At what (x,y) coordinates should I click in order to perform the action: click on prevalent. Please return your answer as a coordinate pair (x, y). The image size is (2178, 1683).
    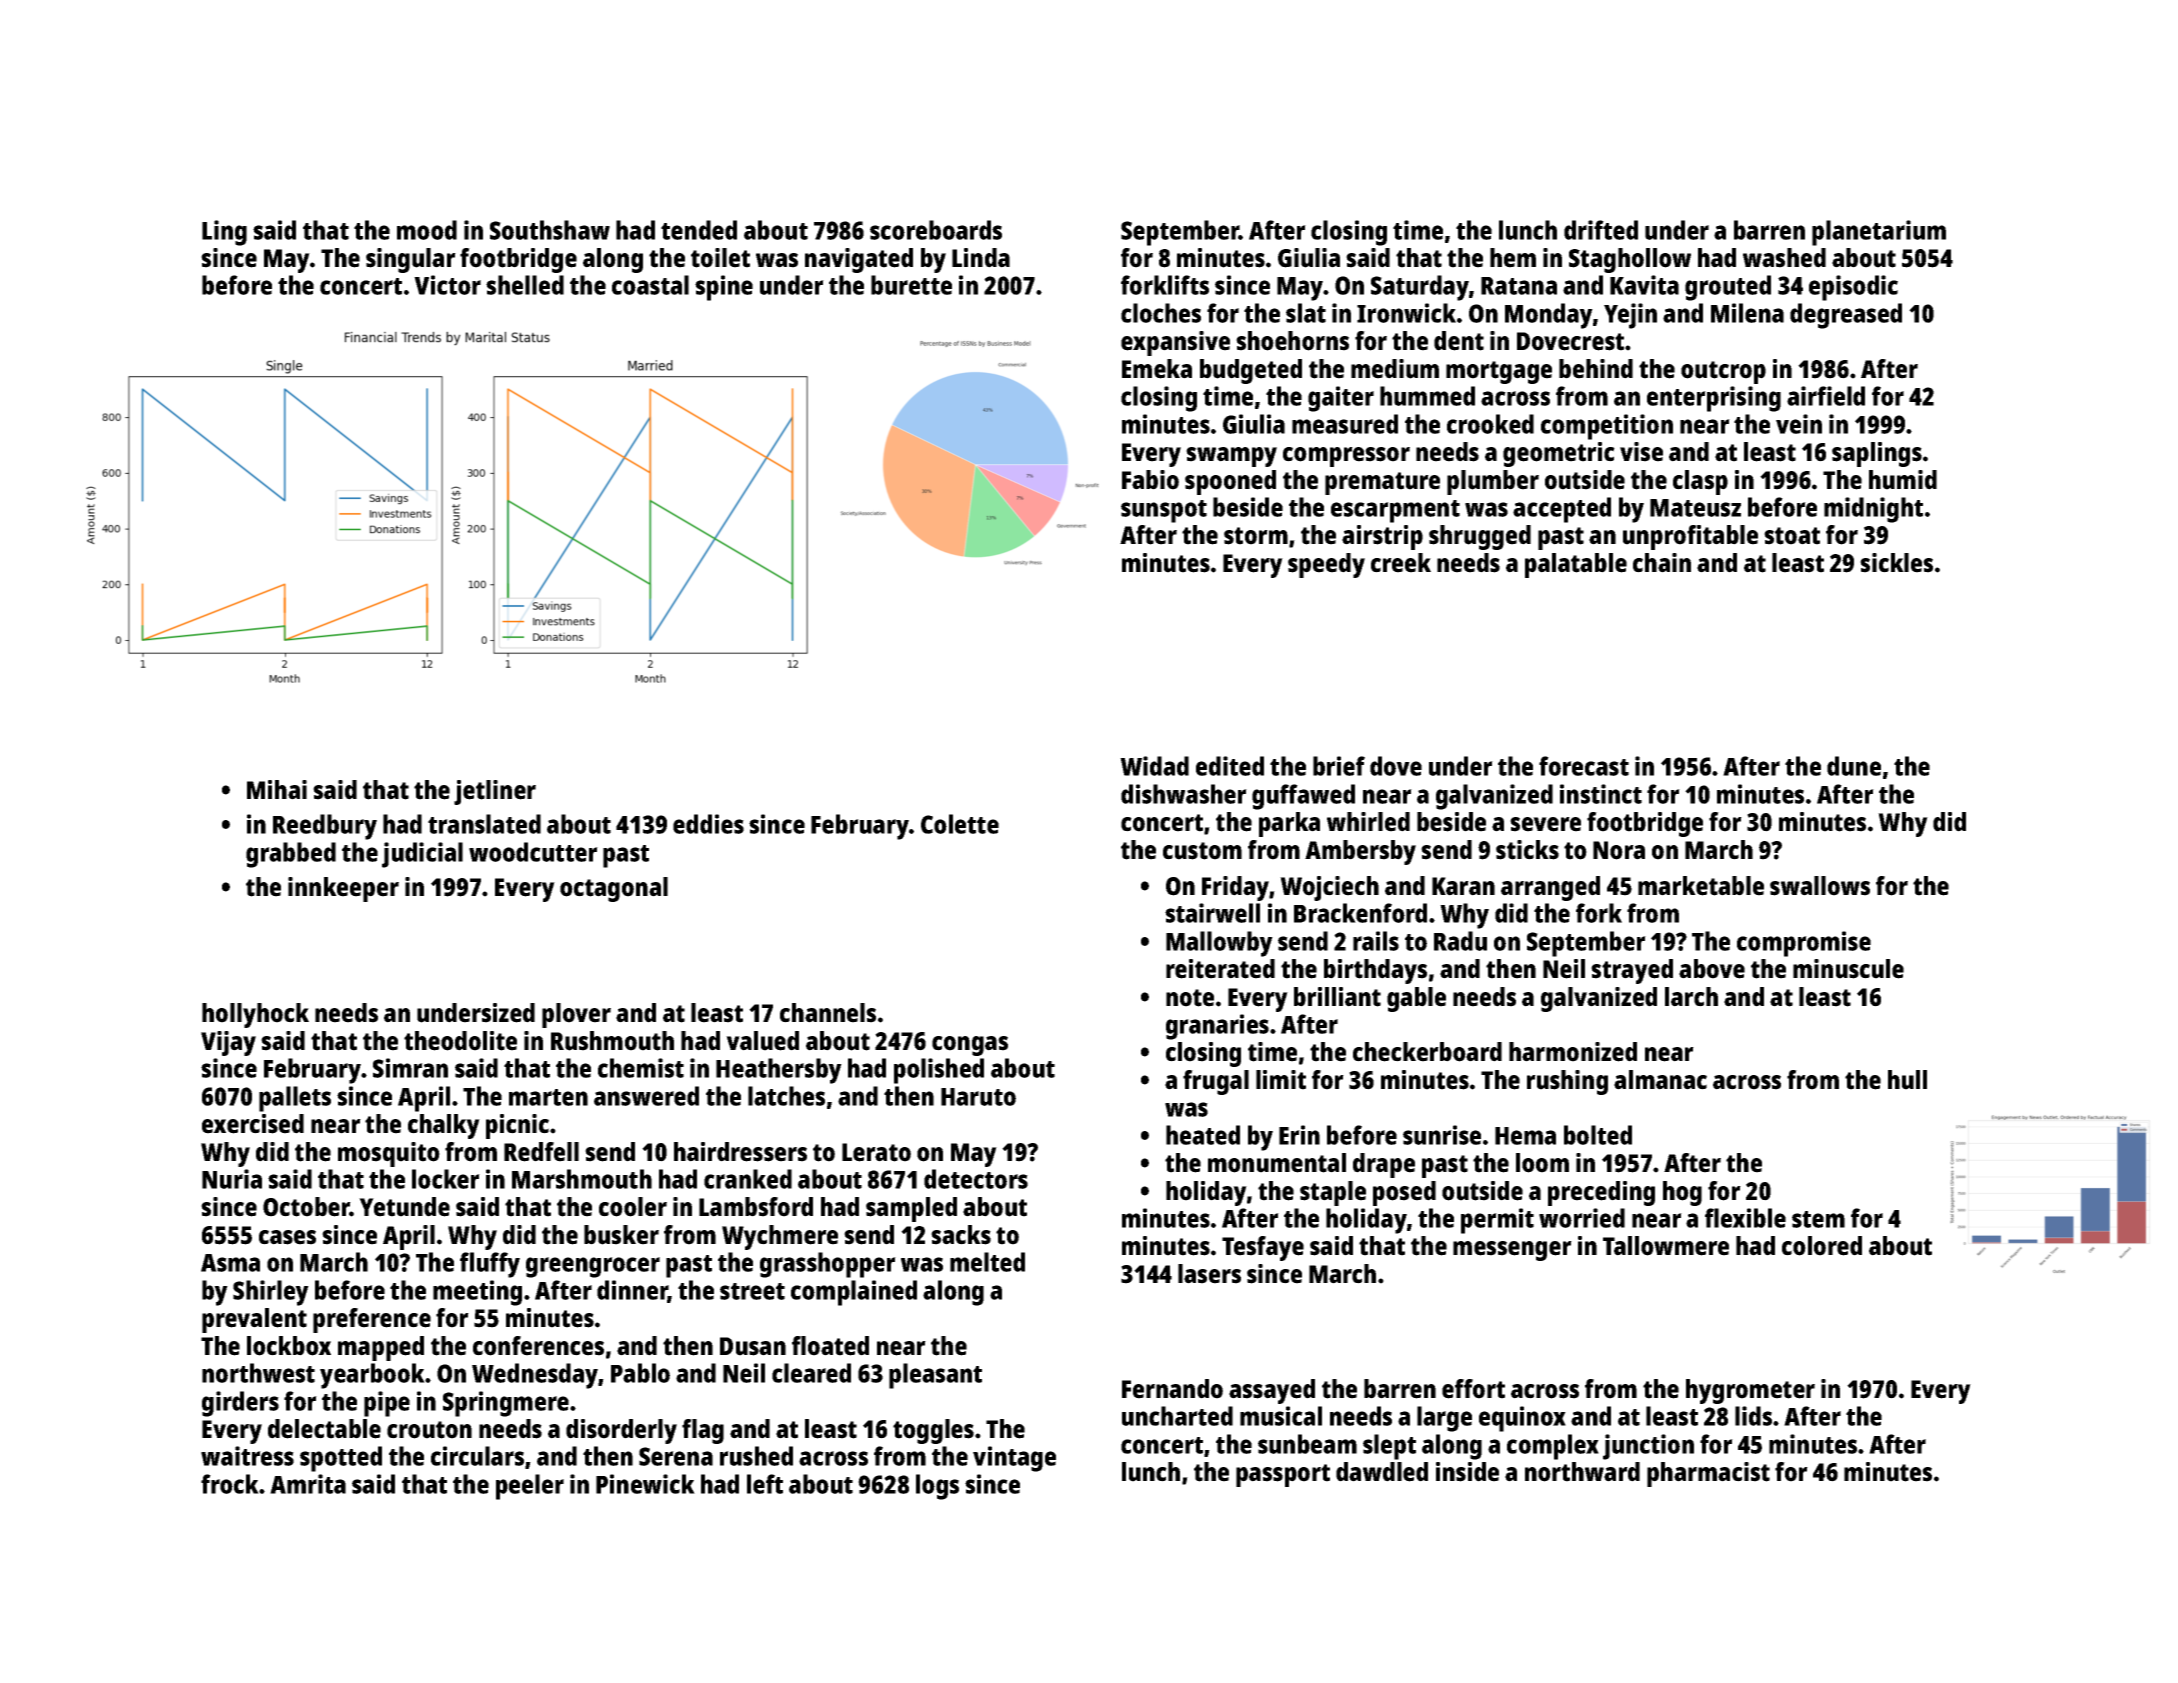
    Looking at the image, I should click on (254, 1320).
